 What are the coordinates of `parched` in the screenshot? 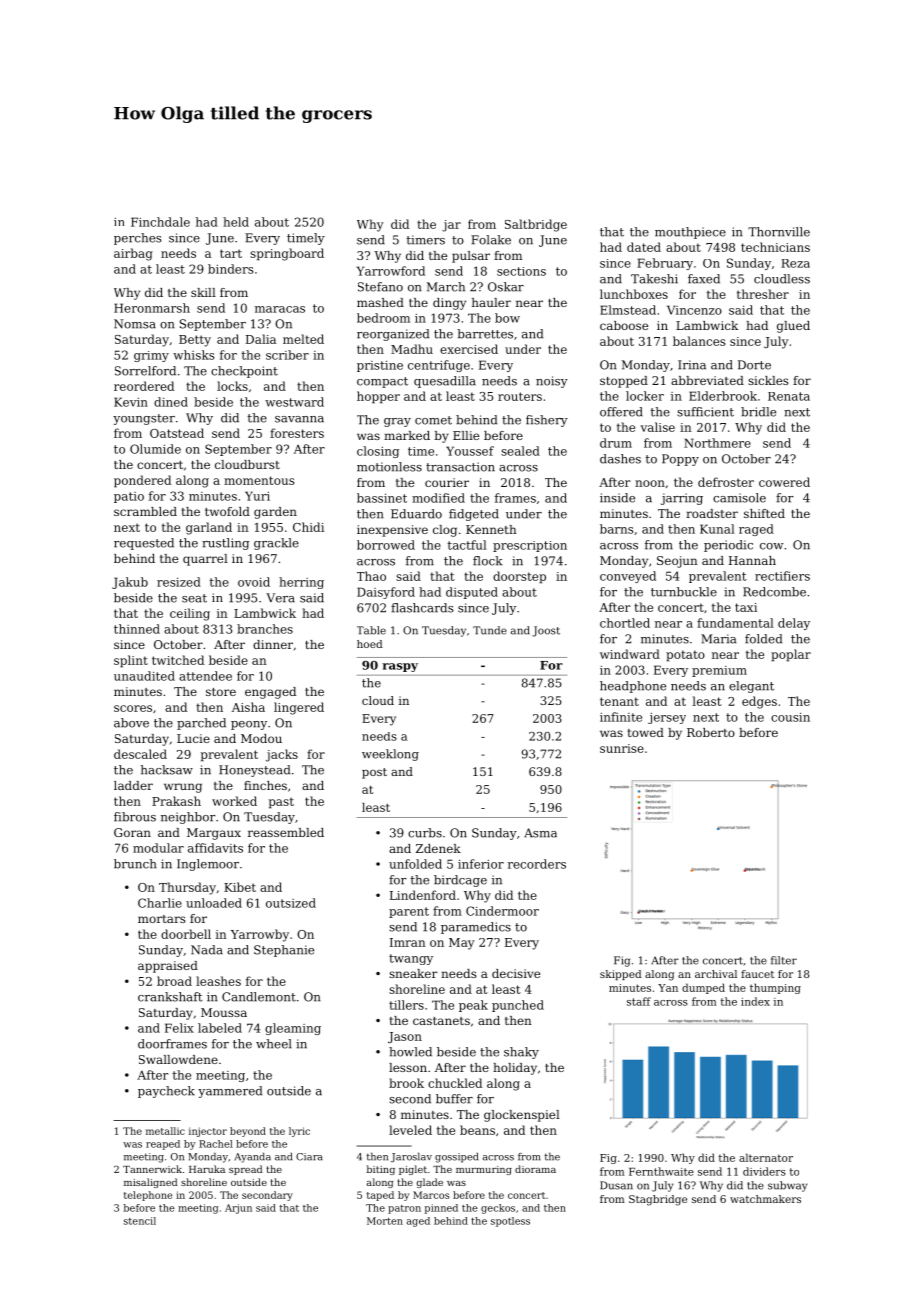 It's located at (201, 724).
